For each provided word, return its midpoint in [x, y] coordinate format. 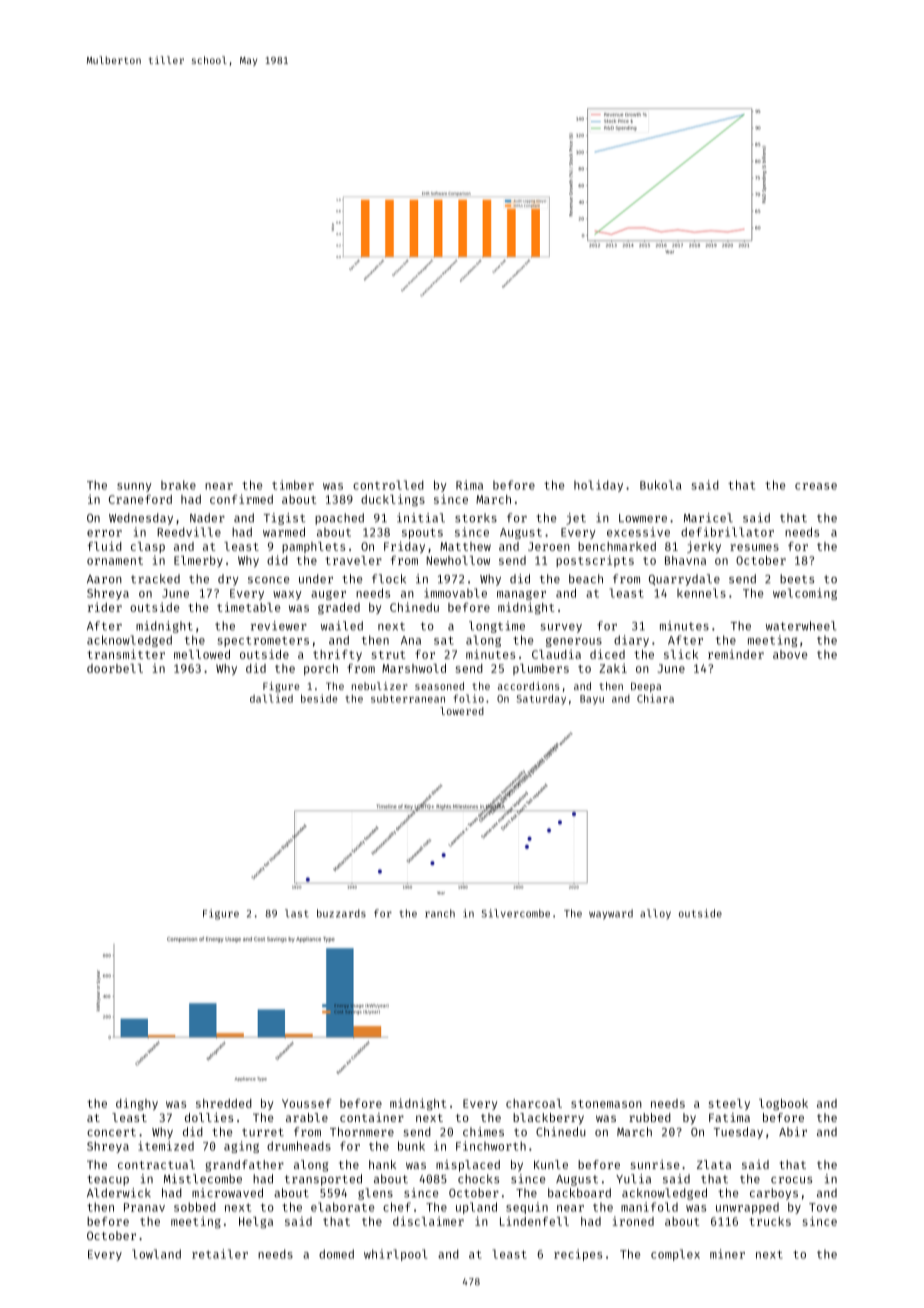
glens [375, 1194]
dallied [271, 698]
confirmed [241, 499]
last [297, 913]
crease [816, 486]
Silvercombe [516, 913]
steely [729, 1104]
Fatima [729, 1117]
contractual [156, 1164]
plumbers [541, 669]
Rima [469, 485]
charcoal [534, 1103]
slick [681, 654]
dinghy [137, 1104]
